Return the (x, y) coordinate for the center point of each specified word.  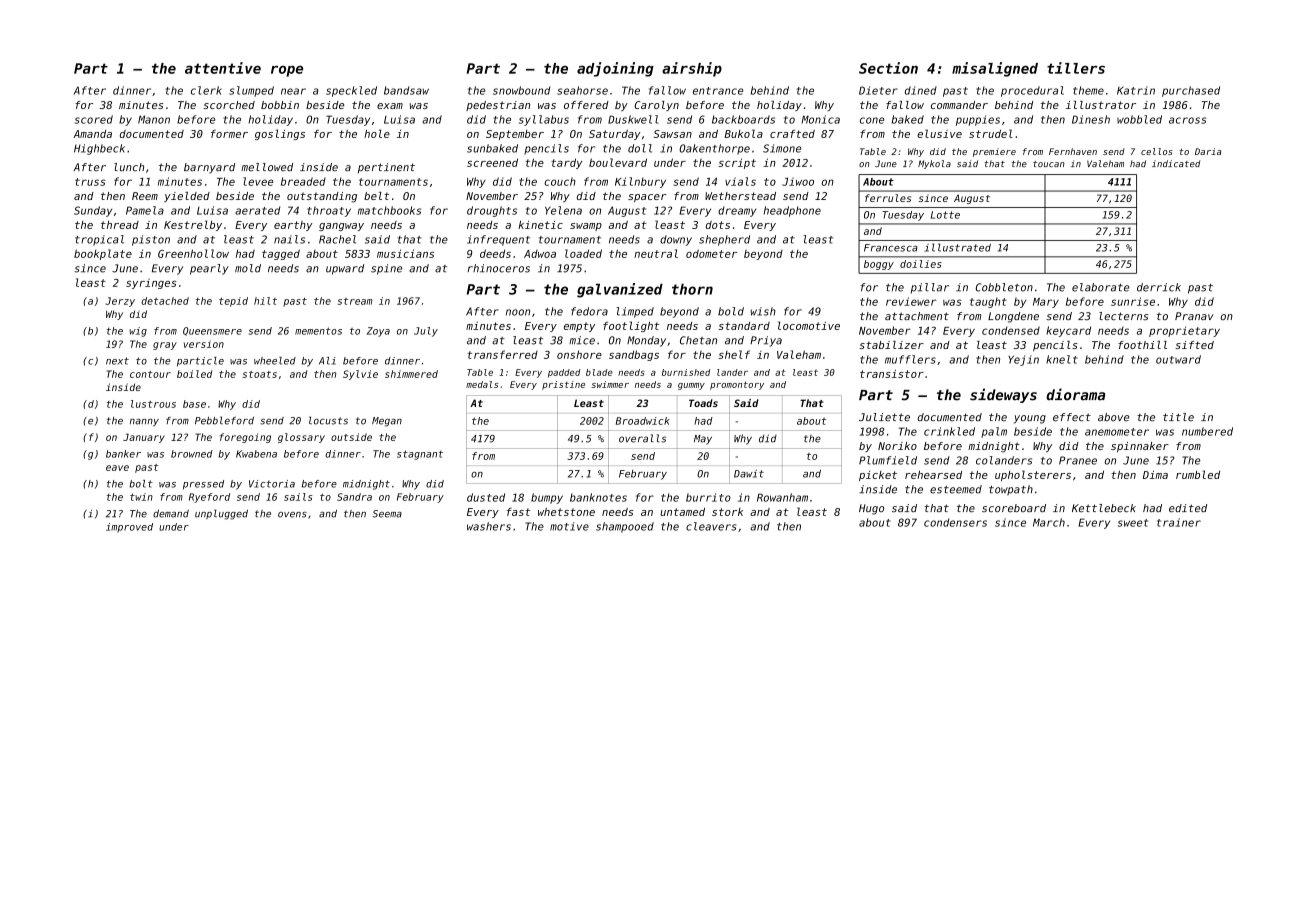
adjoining (615, 69)
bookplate (103, 254)
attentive (223, 68)
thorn (692, 289)
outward (1178, 359)
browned (192, 454)
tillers (1076, 68)
